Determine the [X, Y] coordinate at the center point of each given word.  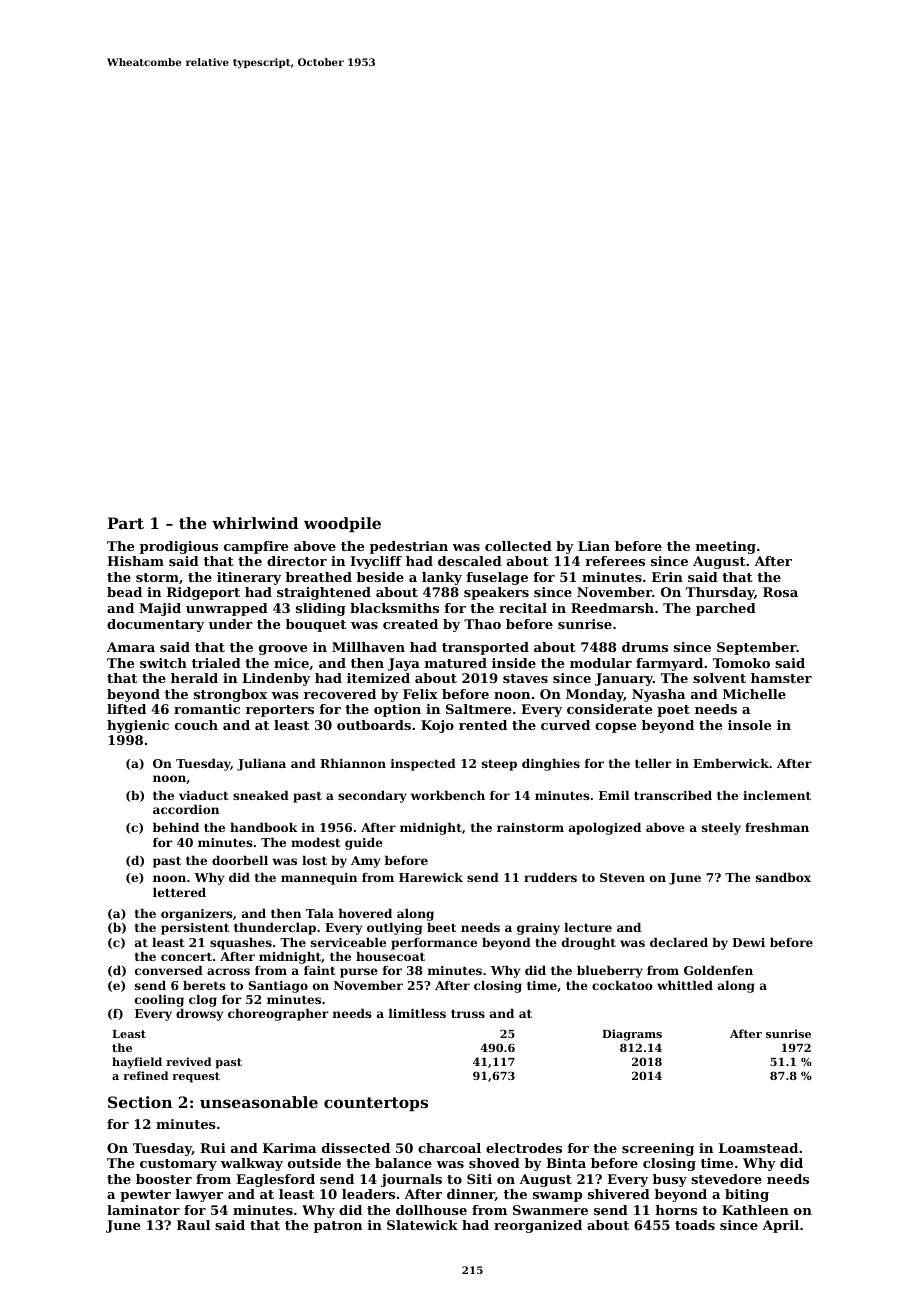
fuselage [497, 578]
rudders [550, 877]
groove [283, 650]
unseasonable [259, 1102]
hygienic [138, 726]
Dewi [748, 942]
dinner [471, 1195]
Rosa [780, 592]
